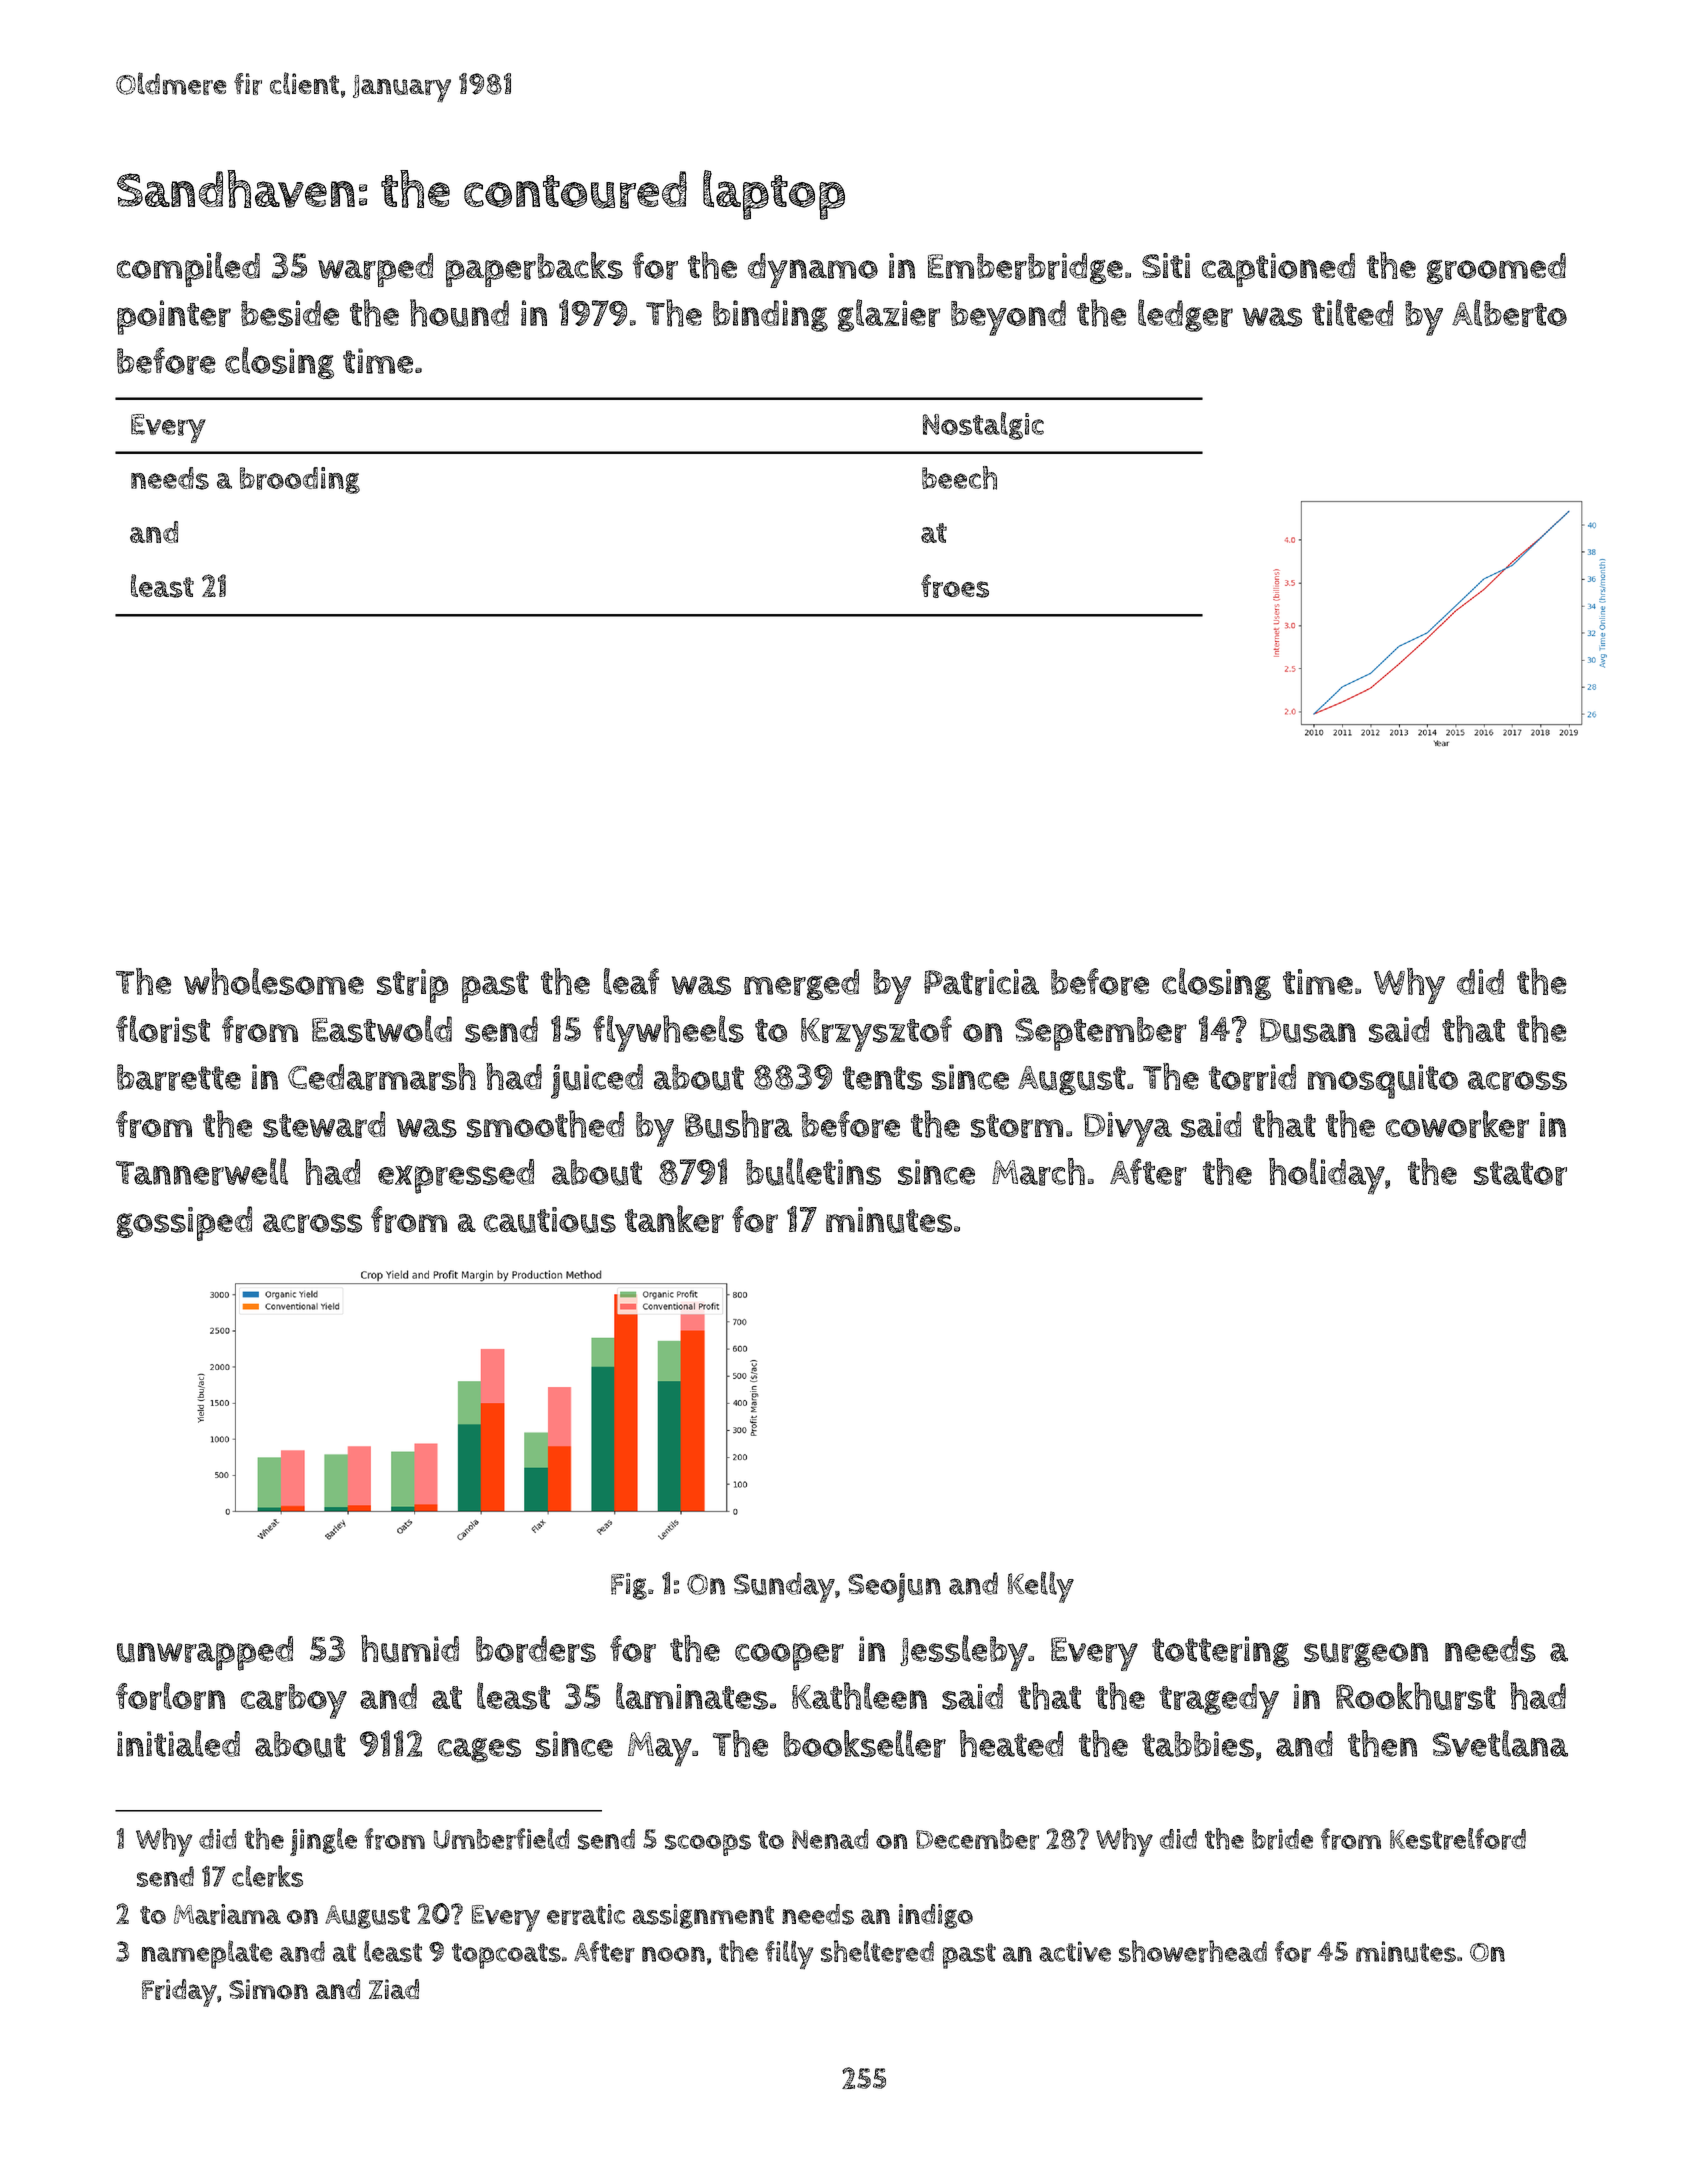 This screenshot has width=1683, height=2178. I want to click on stator, so click(1520, 1173).
